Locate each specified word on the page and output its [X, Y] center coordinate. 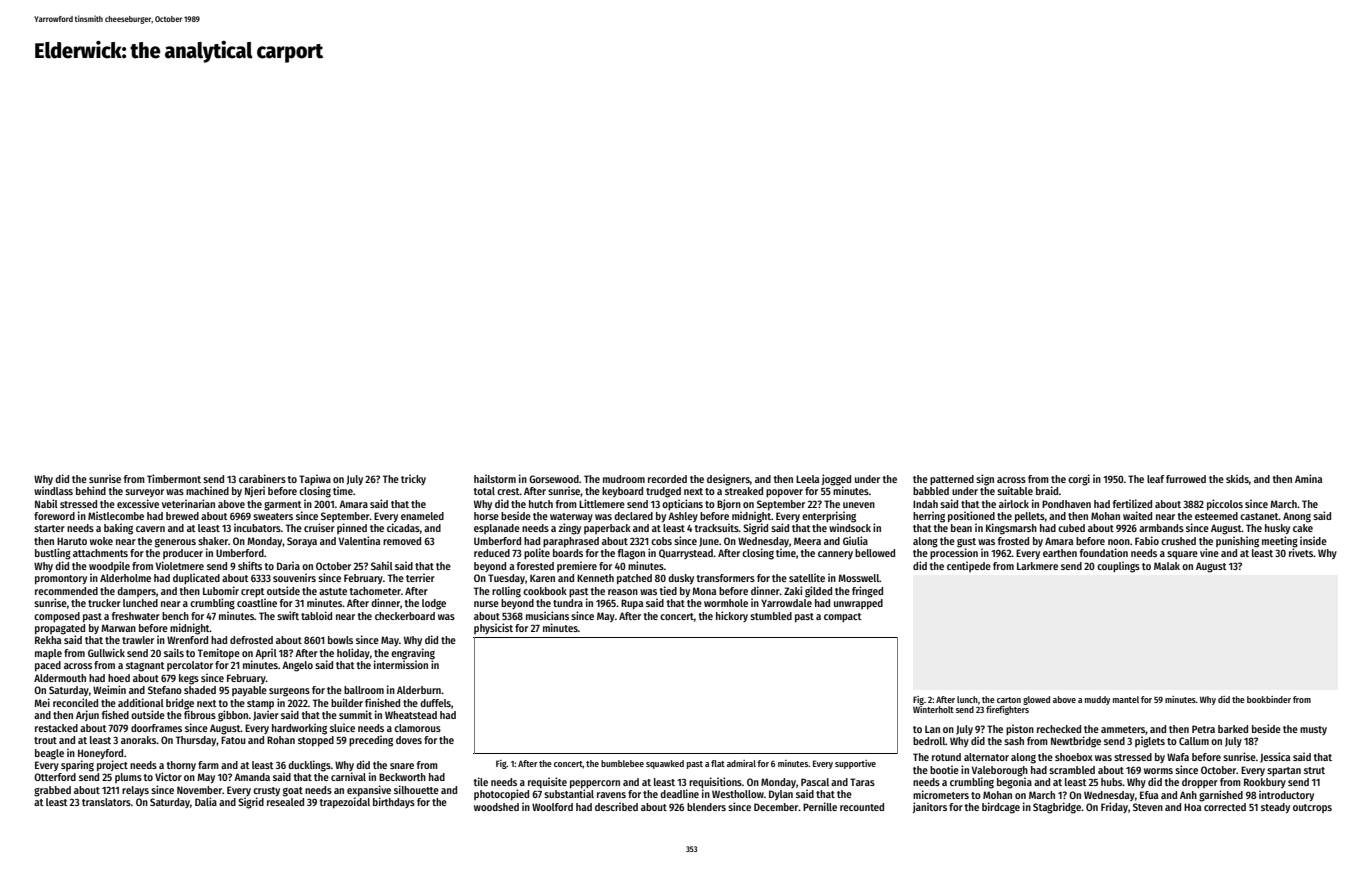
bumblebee [622, 763]
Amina [1308, 478]
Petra [1203, 729]
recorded [667, 479]
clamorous [417, 728]
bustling [53, 554]
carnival [348, 776]
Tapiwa [315, 479]
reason [623, 592]
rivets [1301, 552]
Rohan [281, 740]
